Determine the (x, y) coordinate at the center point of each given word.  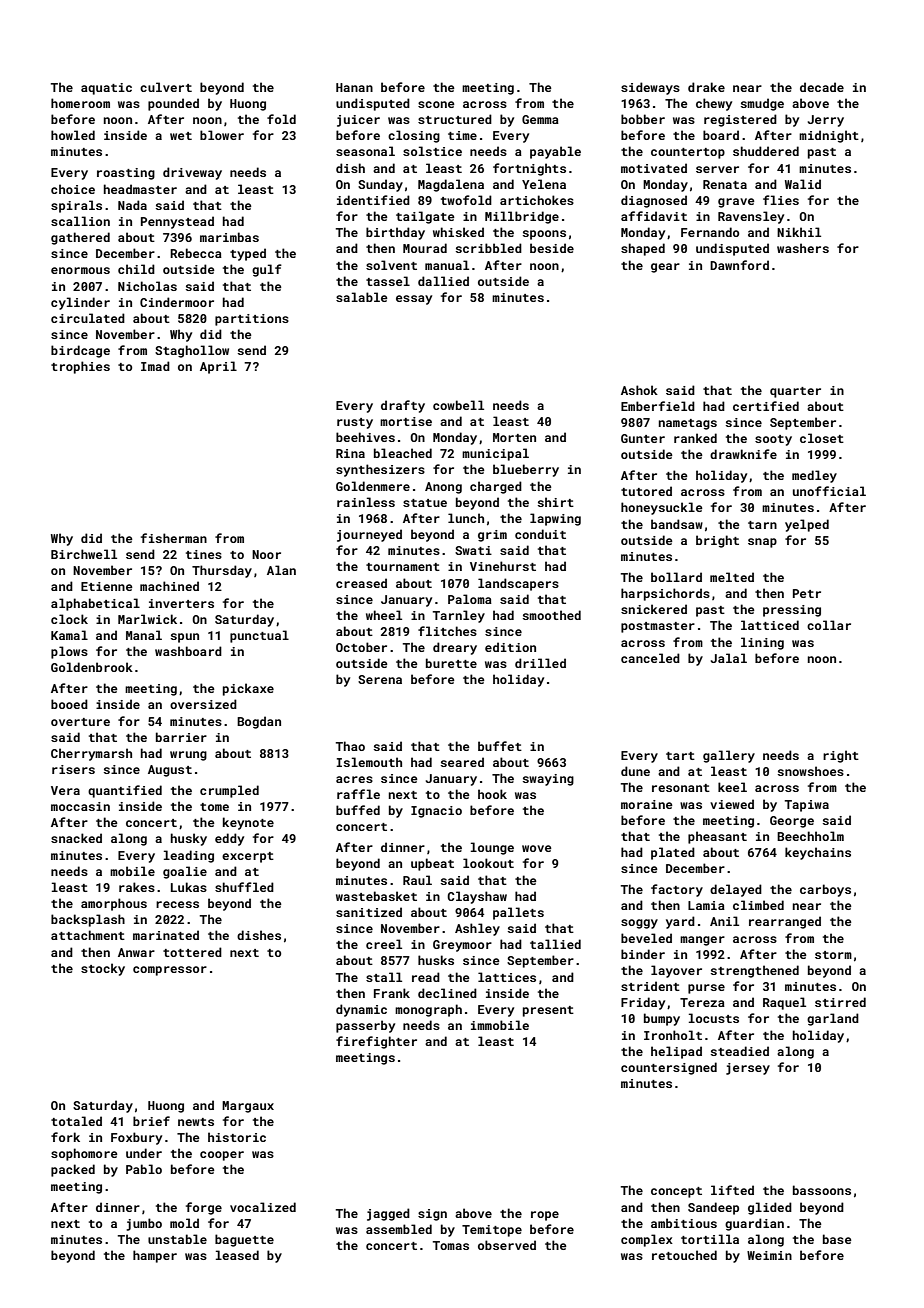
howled (73, 135)
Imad (155, 366)
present (548, 1011)
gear (665, 268)
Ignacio (436, 812)
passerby (365, 1026)
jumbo (144, 1224)
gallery (729, 756)
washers (803, 248)
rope (545, 1216)
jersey (748, 1069)
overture (80, 722)
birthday (395, 233)
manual (447, 265)
